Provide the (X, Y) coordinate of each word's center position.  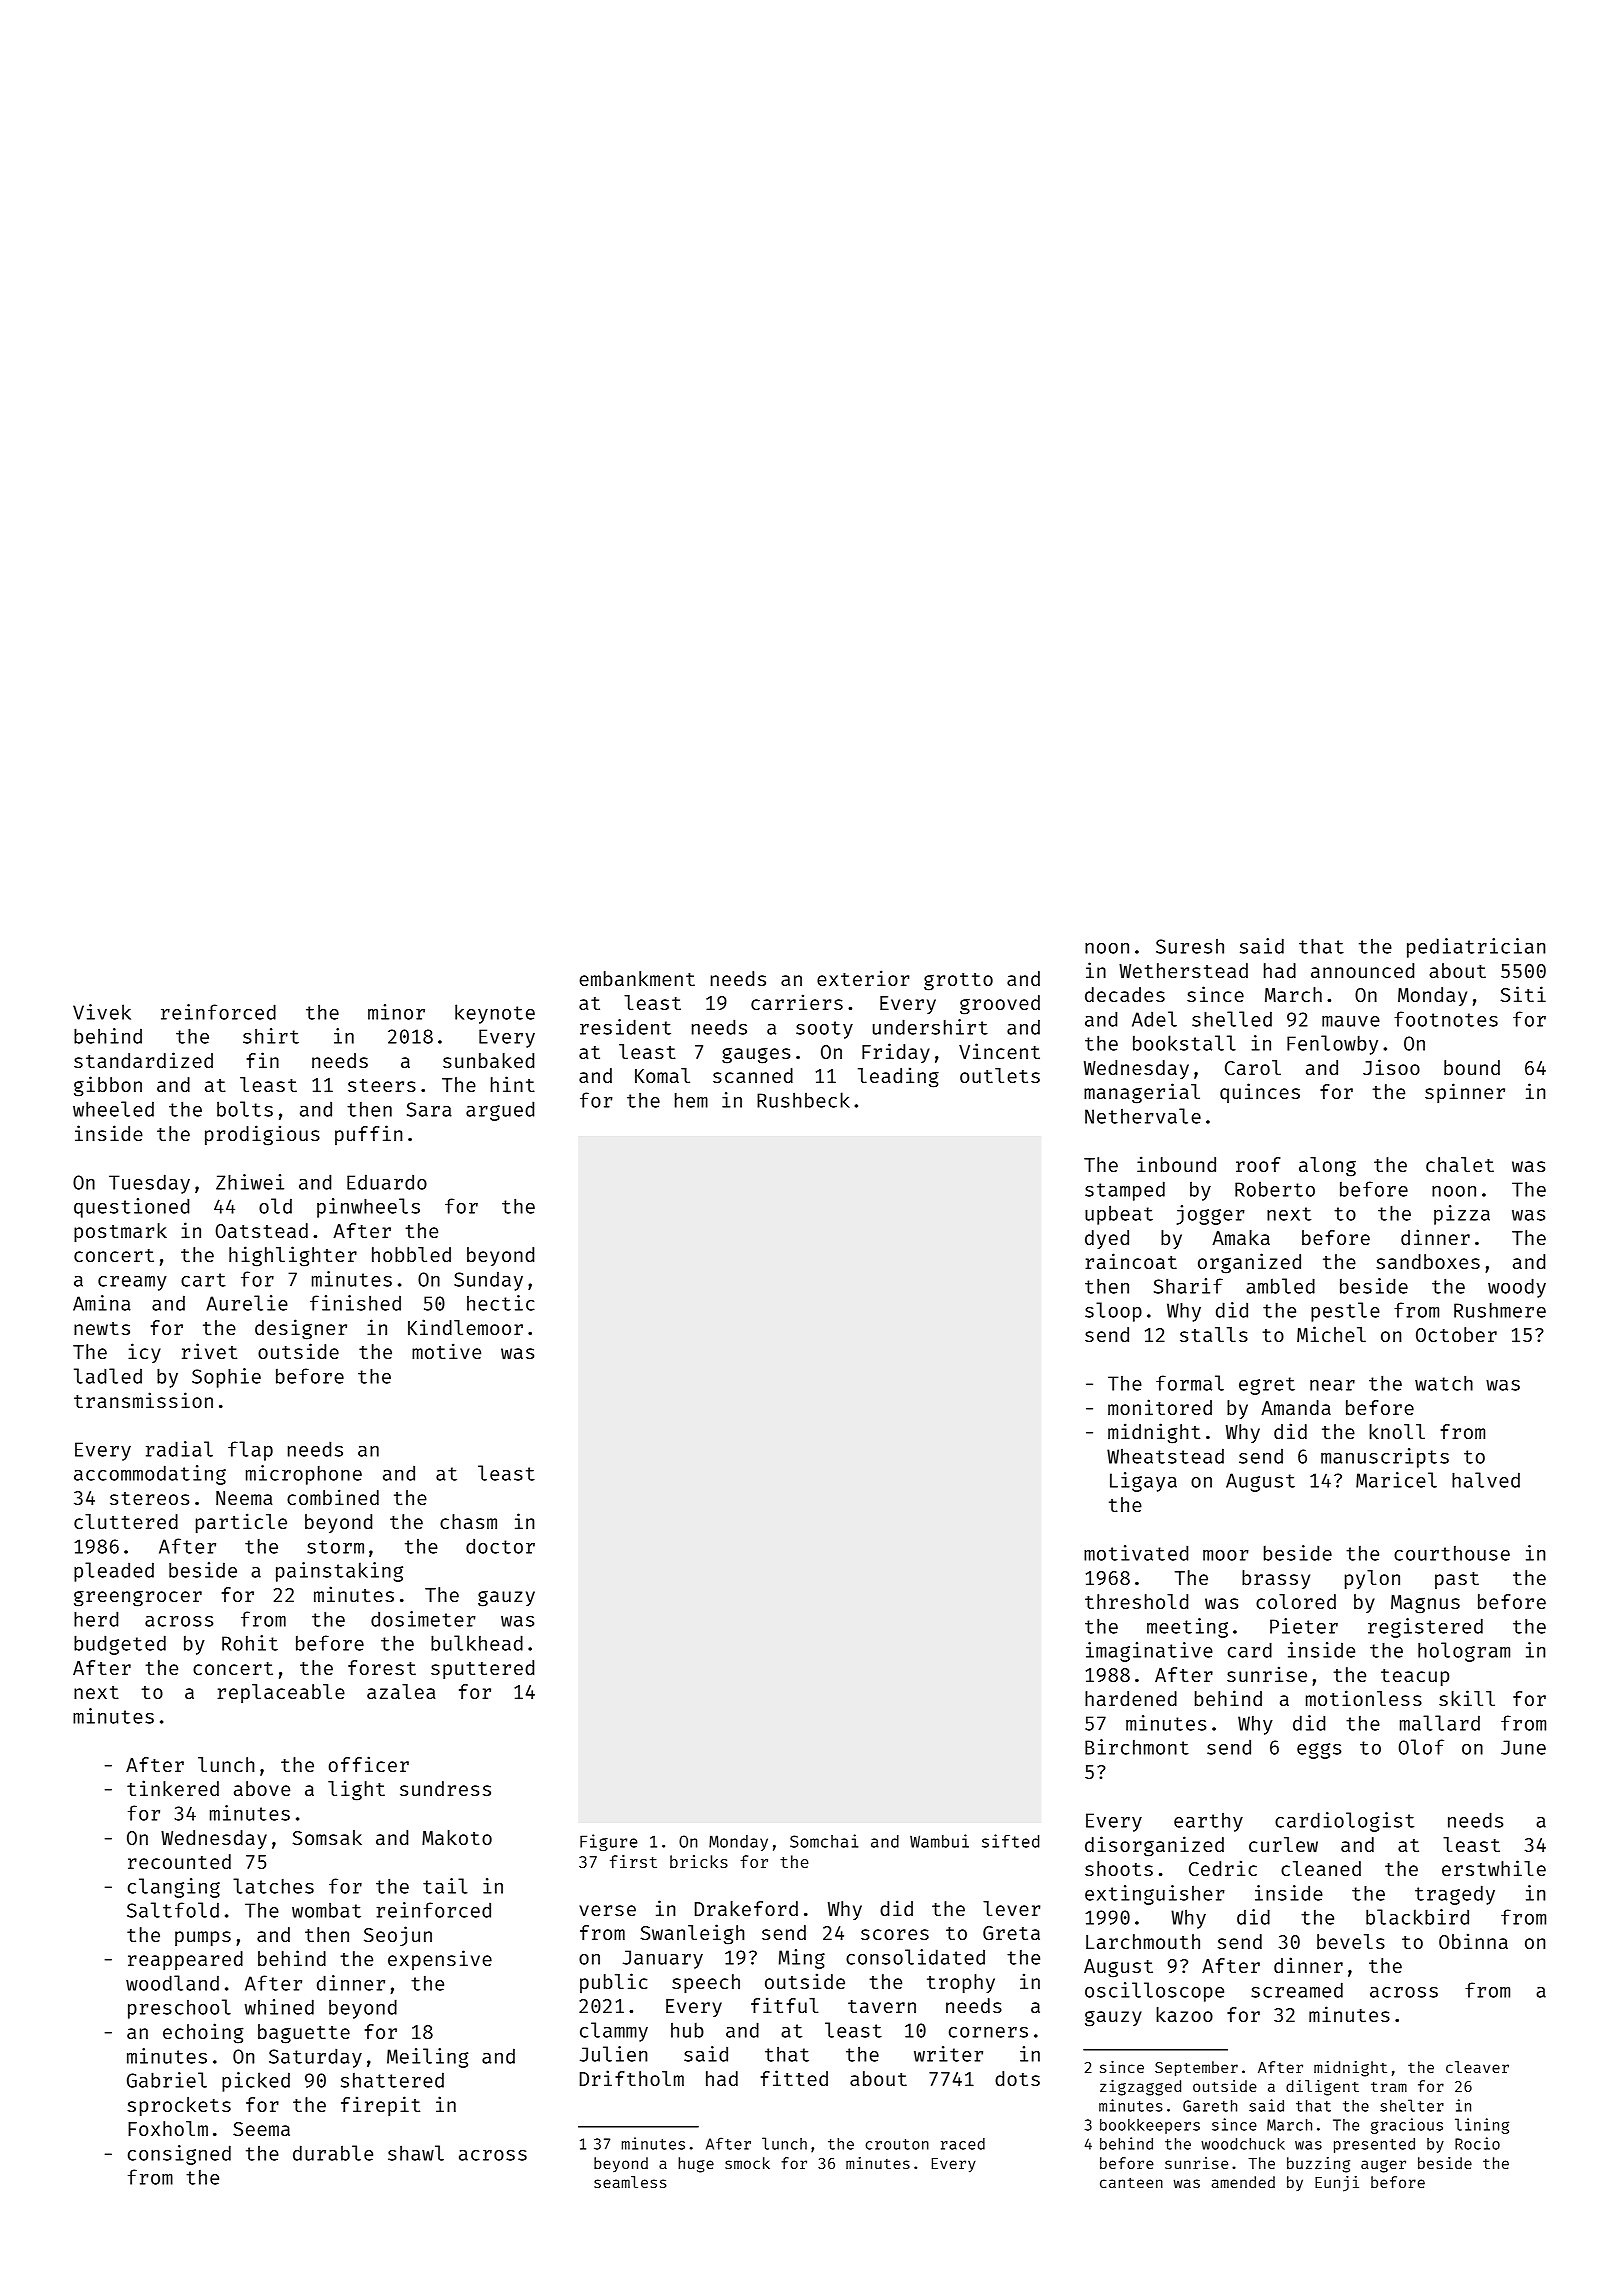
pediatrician (1476, 948)
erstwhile (1494, 1868)
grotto (958, 982)
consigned (179, 2155)
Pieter (1304, 1626)
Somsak (327, 1837)
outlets (1000, 1075)
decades (1125, 994)
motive (446, 1351)
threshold (1136, 1601)
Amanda (1296, 1407)
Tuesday (149, 1184)
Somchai (824, 1841)
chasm (468, 1521)
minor (396, 1012)
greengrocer (138, 1598)
